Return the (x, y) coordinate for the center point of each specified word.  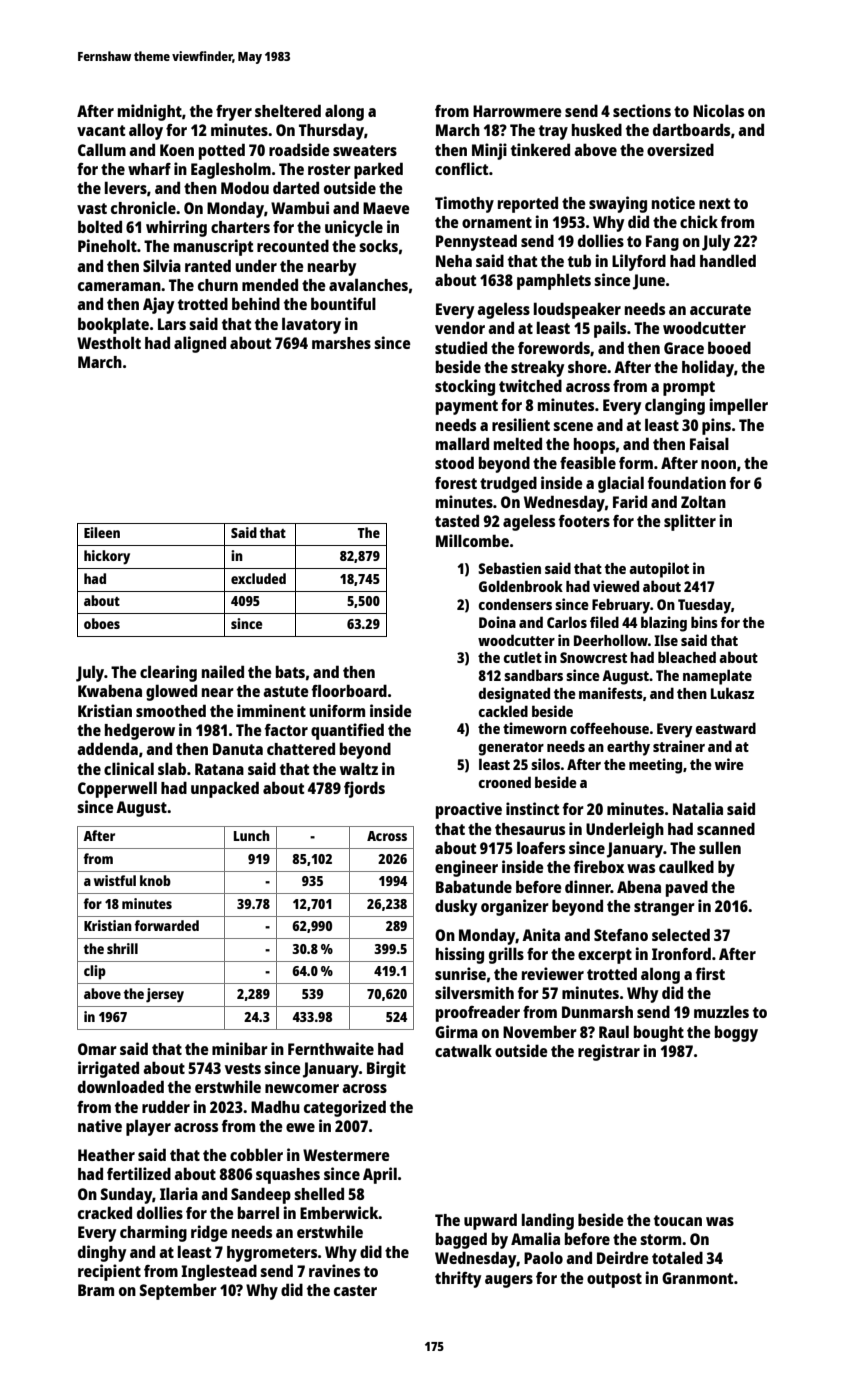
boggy (736, 1033)
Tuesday (704, 606)
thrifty (458, 1279)
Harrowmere (517, 111)
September (178, 1291)
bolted (100, 226)
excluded (258, 578)
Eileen (102, 532)
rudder (166, 1106)
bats (290, 671)
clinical (129, 768)
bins (704, 622)
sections (642, 110)
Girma (456, 1031)
